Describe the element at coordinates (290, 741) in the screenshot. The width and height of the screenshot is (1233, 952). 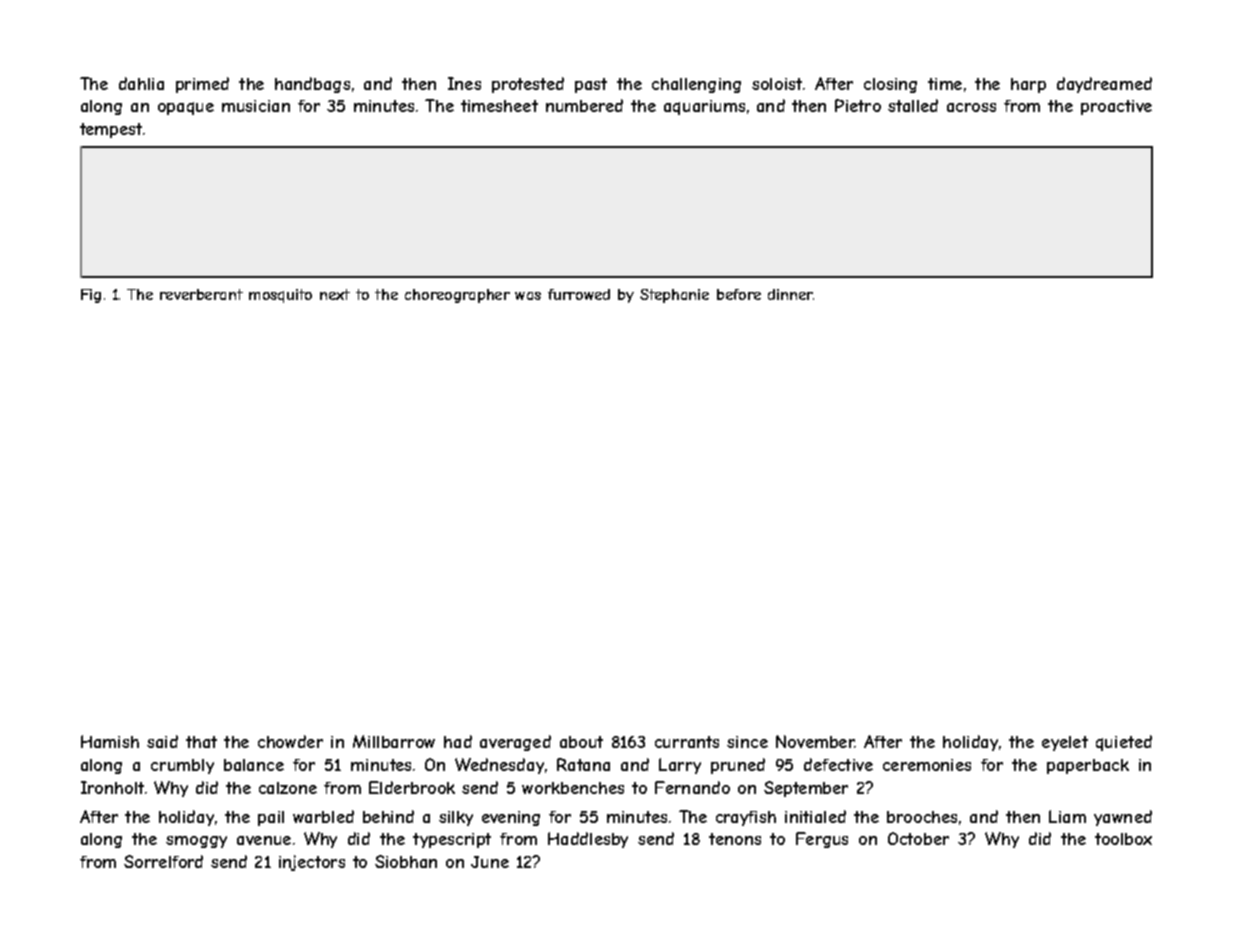
I see `chowder` at that location.
